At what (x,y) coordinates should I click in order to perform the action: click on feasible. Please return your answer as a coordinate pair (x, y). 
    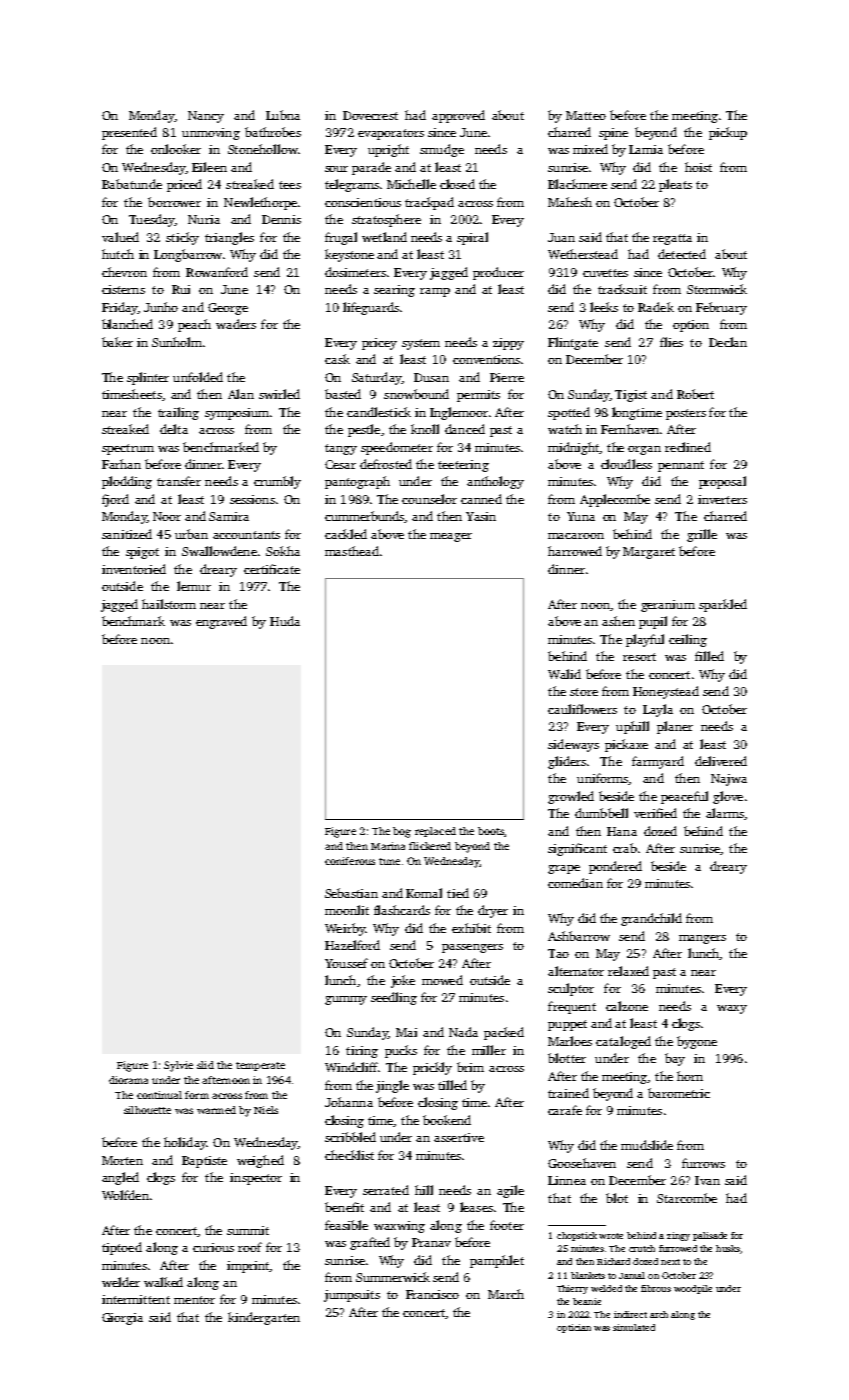
    Looking at the image, I should click on (346, 1225).
